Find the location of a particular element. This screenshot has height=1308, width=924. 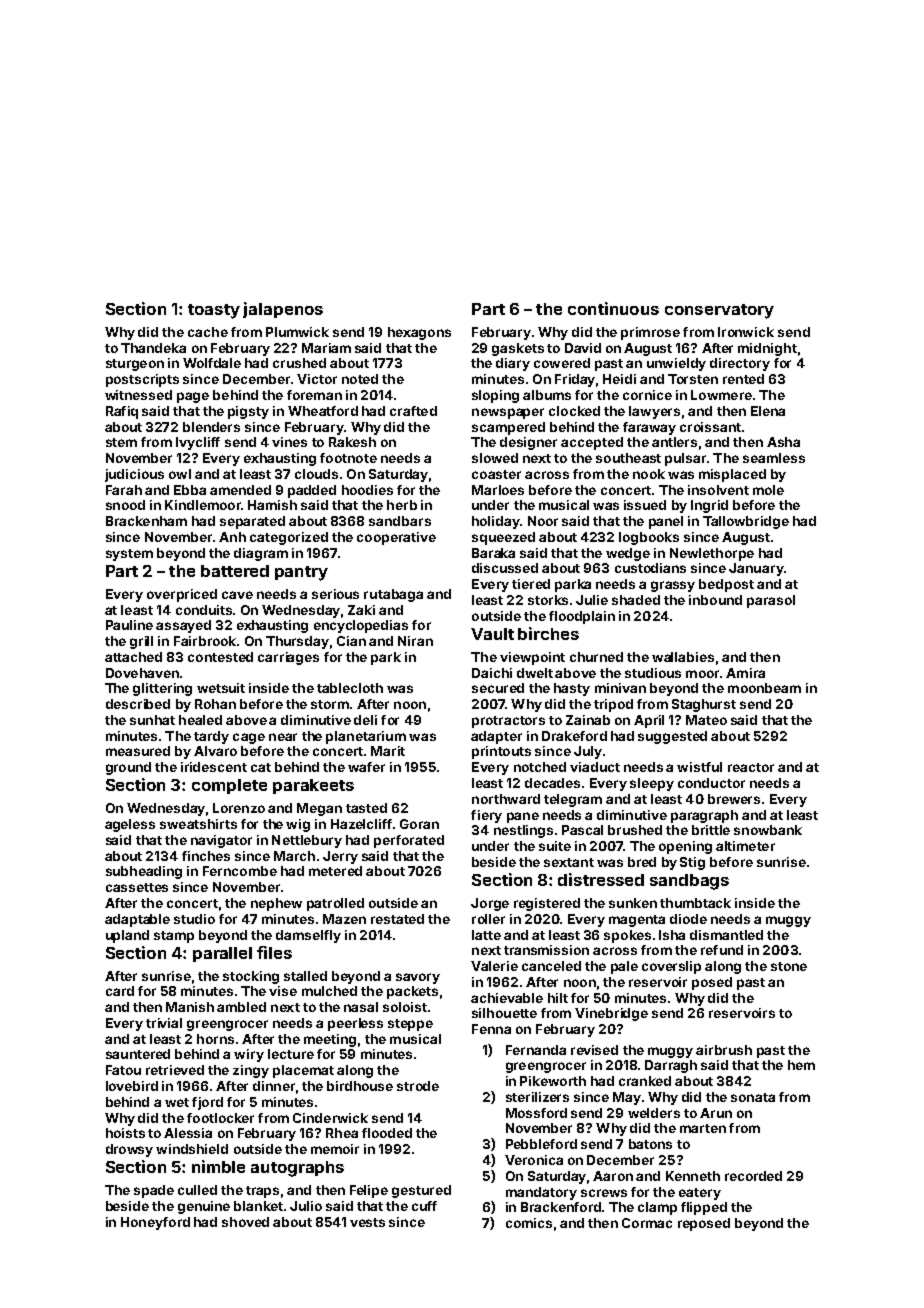

hem is located at coordinates (801, 1065).
